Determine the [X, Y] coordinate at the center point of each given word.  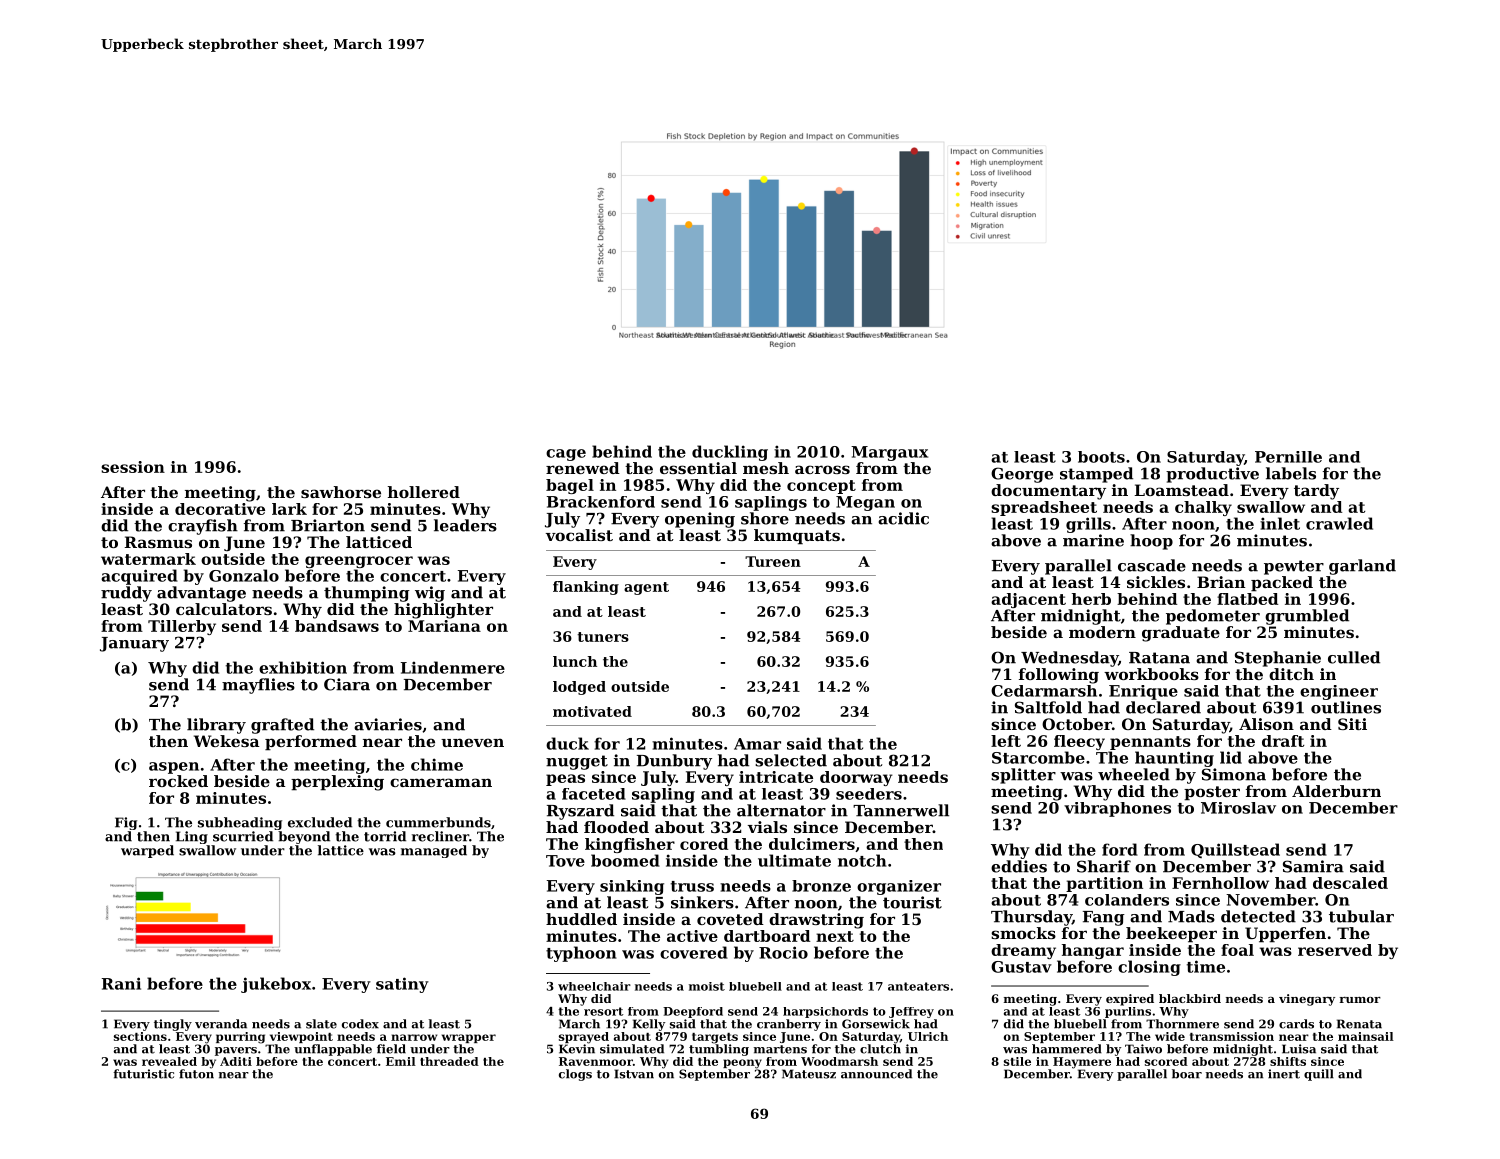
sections [140, 1036]
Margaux [889, 453]
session [133, 467]
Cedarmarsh [1044, 691]
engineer [1339, 692]
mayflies [258, 686]
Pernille [1288, 457]
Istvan [634, 1074]
